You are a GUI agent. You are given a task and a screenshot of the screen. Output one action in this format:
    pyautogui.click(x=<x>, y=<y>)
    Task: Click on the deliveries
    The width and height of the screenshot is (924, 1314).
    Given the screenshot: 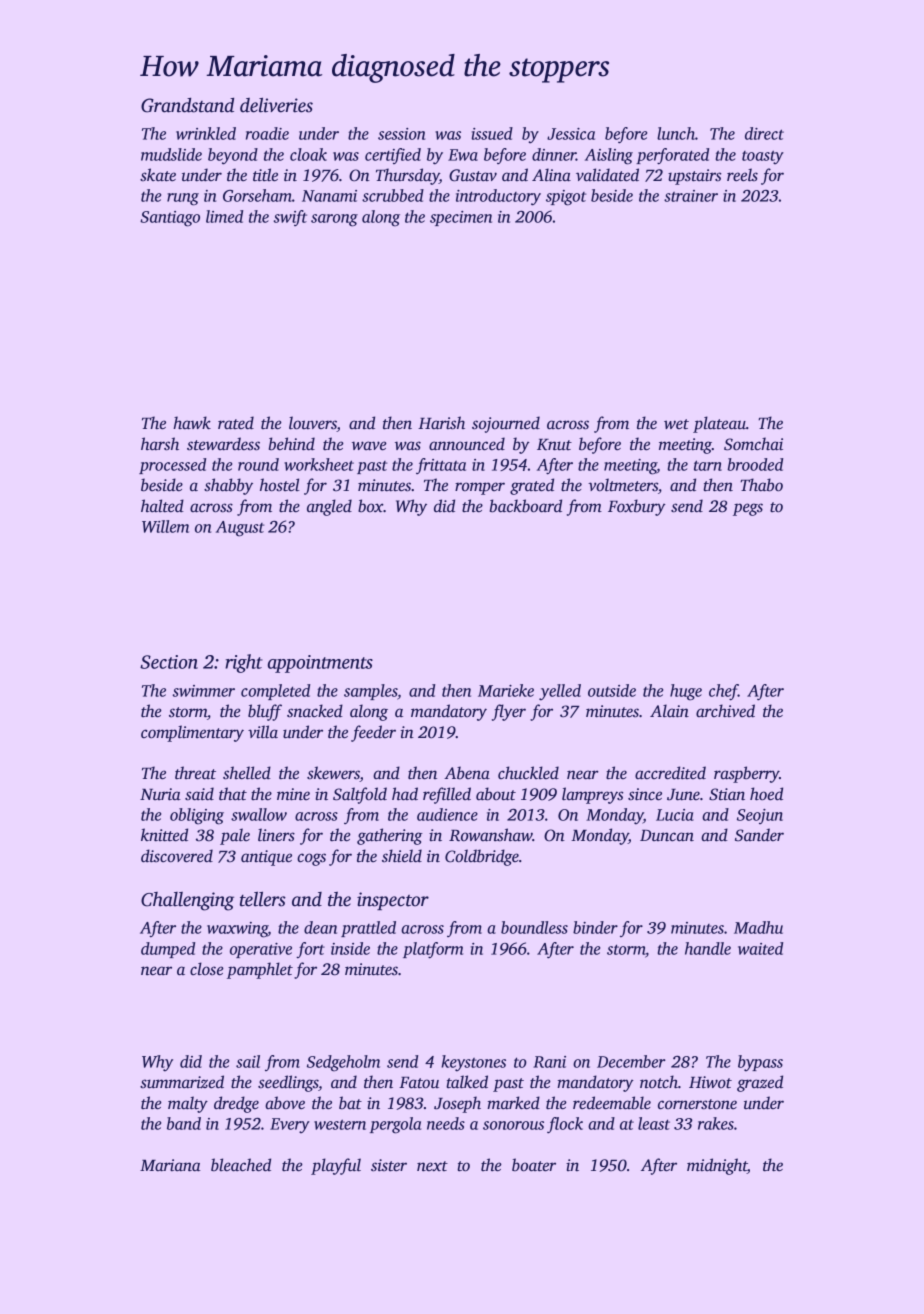 What is the action you would take?
    pyautogui.click(x=276, y=105)
